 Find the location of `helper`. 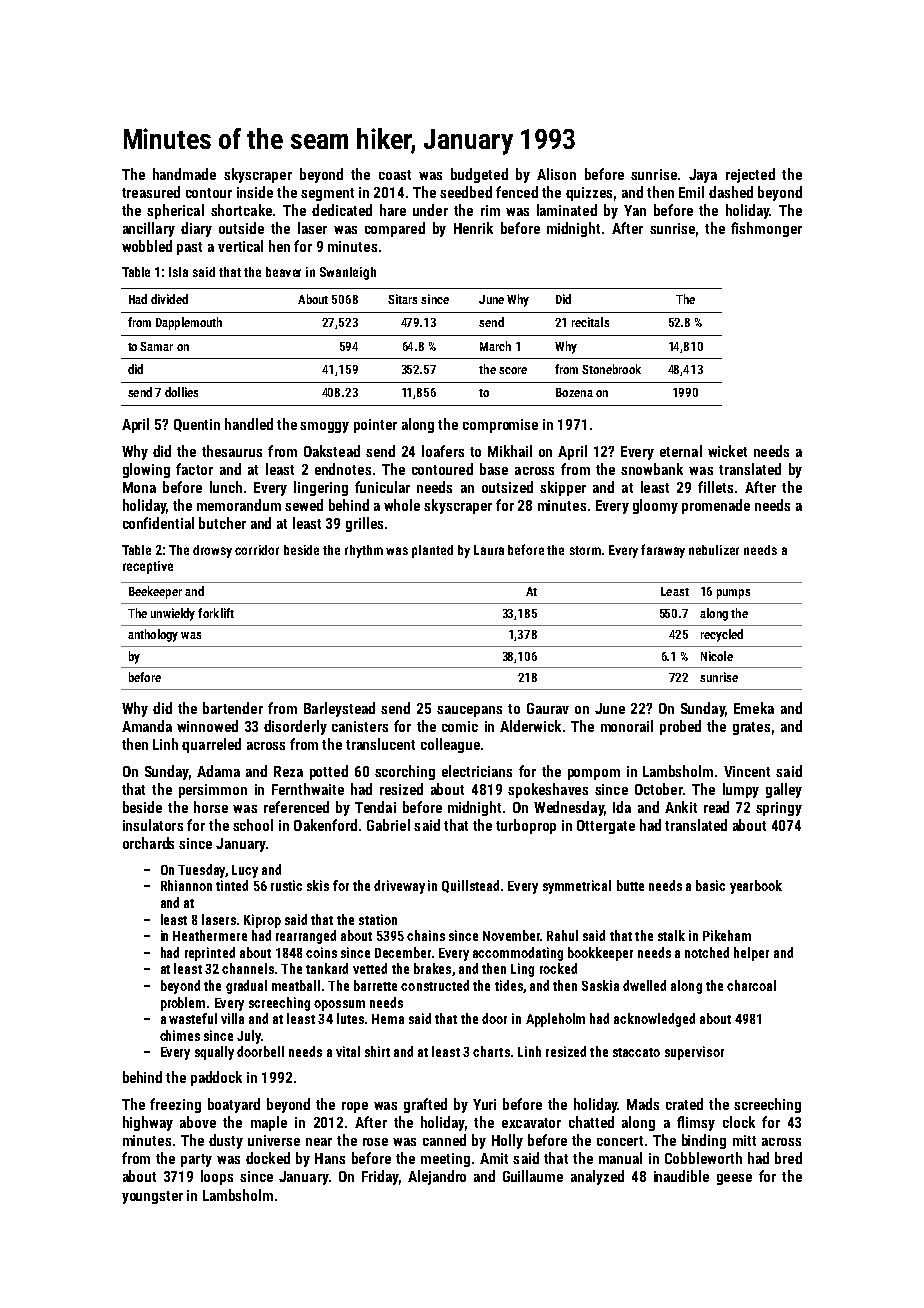

helper is located at coordinates (751, 954).
